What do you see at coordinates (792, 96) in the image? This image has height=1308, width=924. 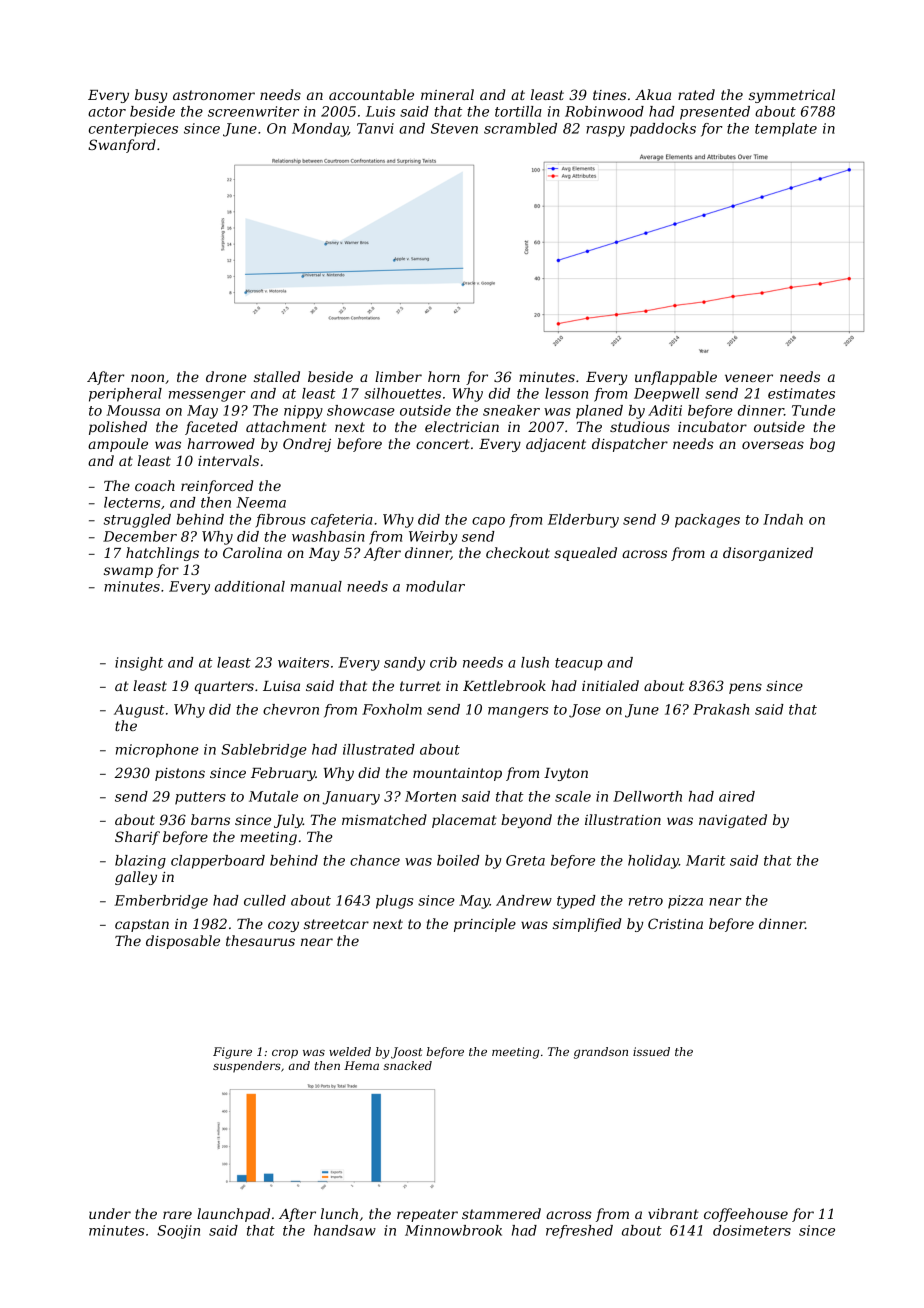 I see `symmetrical` at bounding box center [792, 96].
